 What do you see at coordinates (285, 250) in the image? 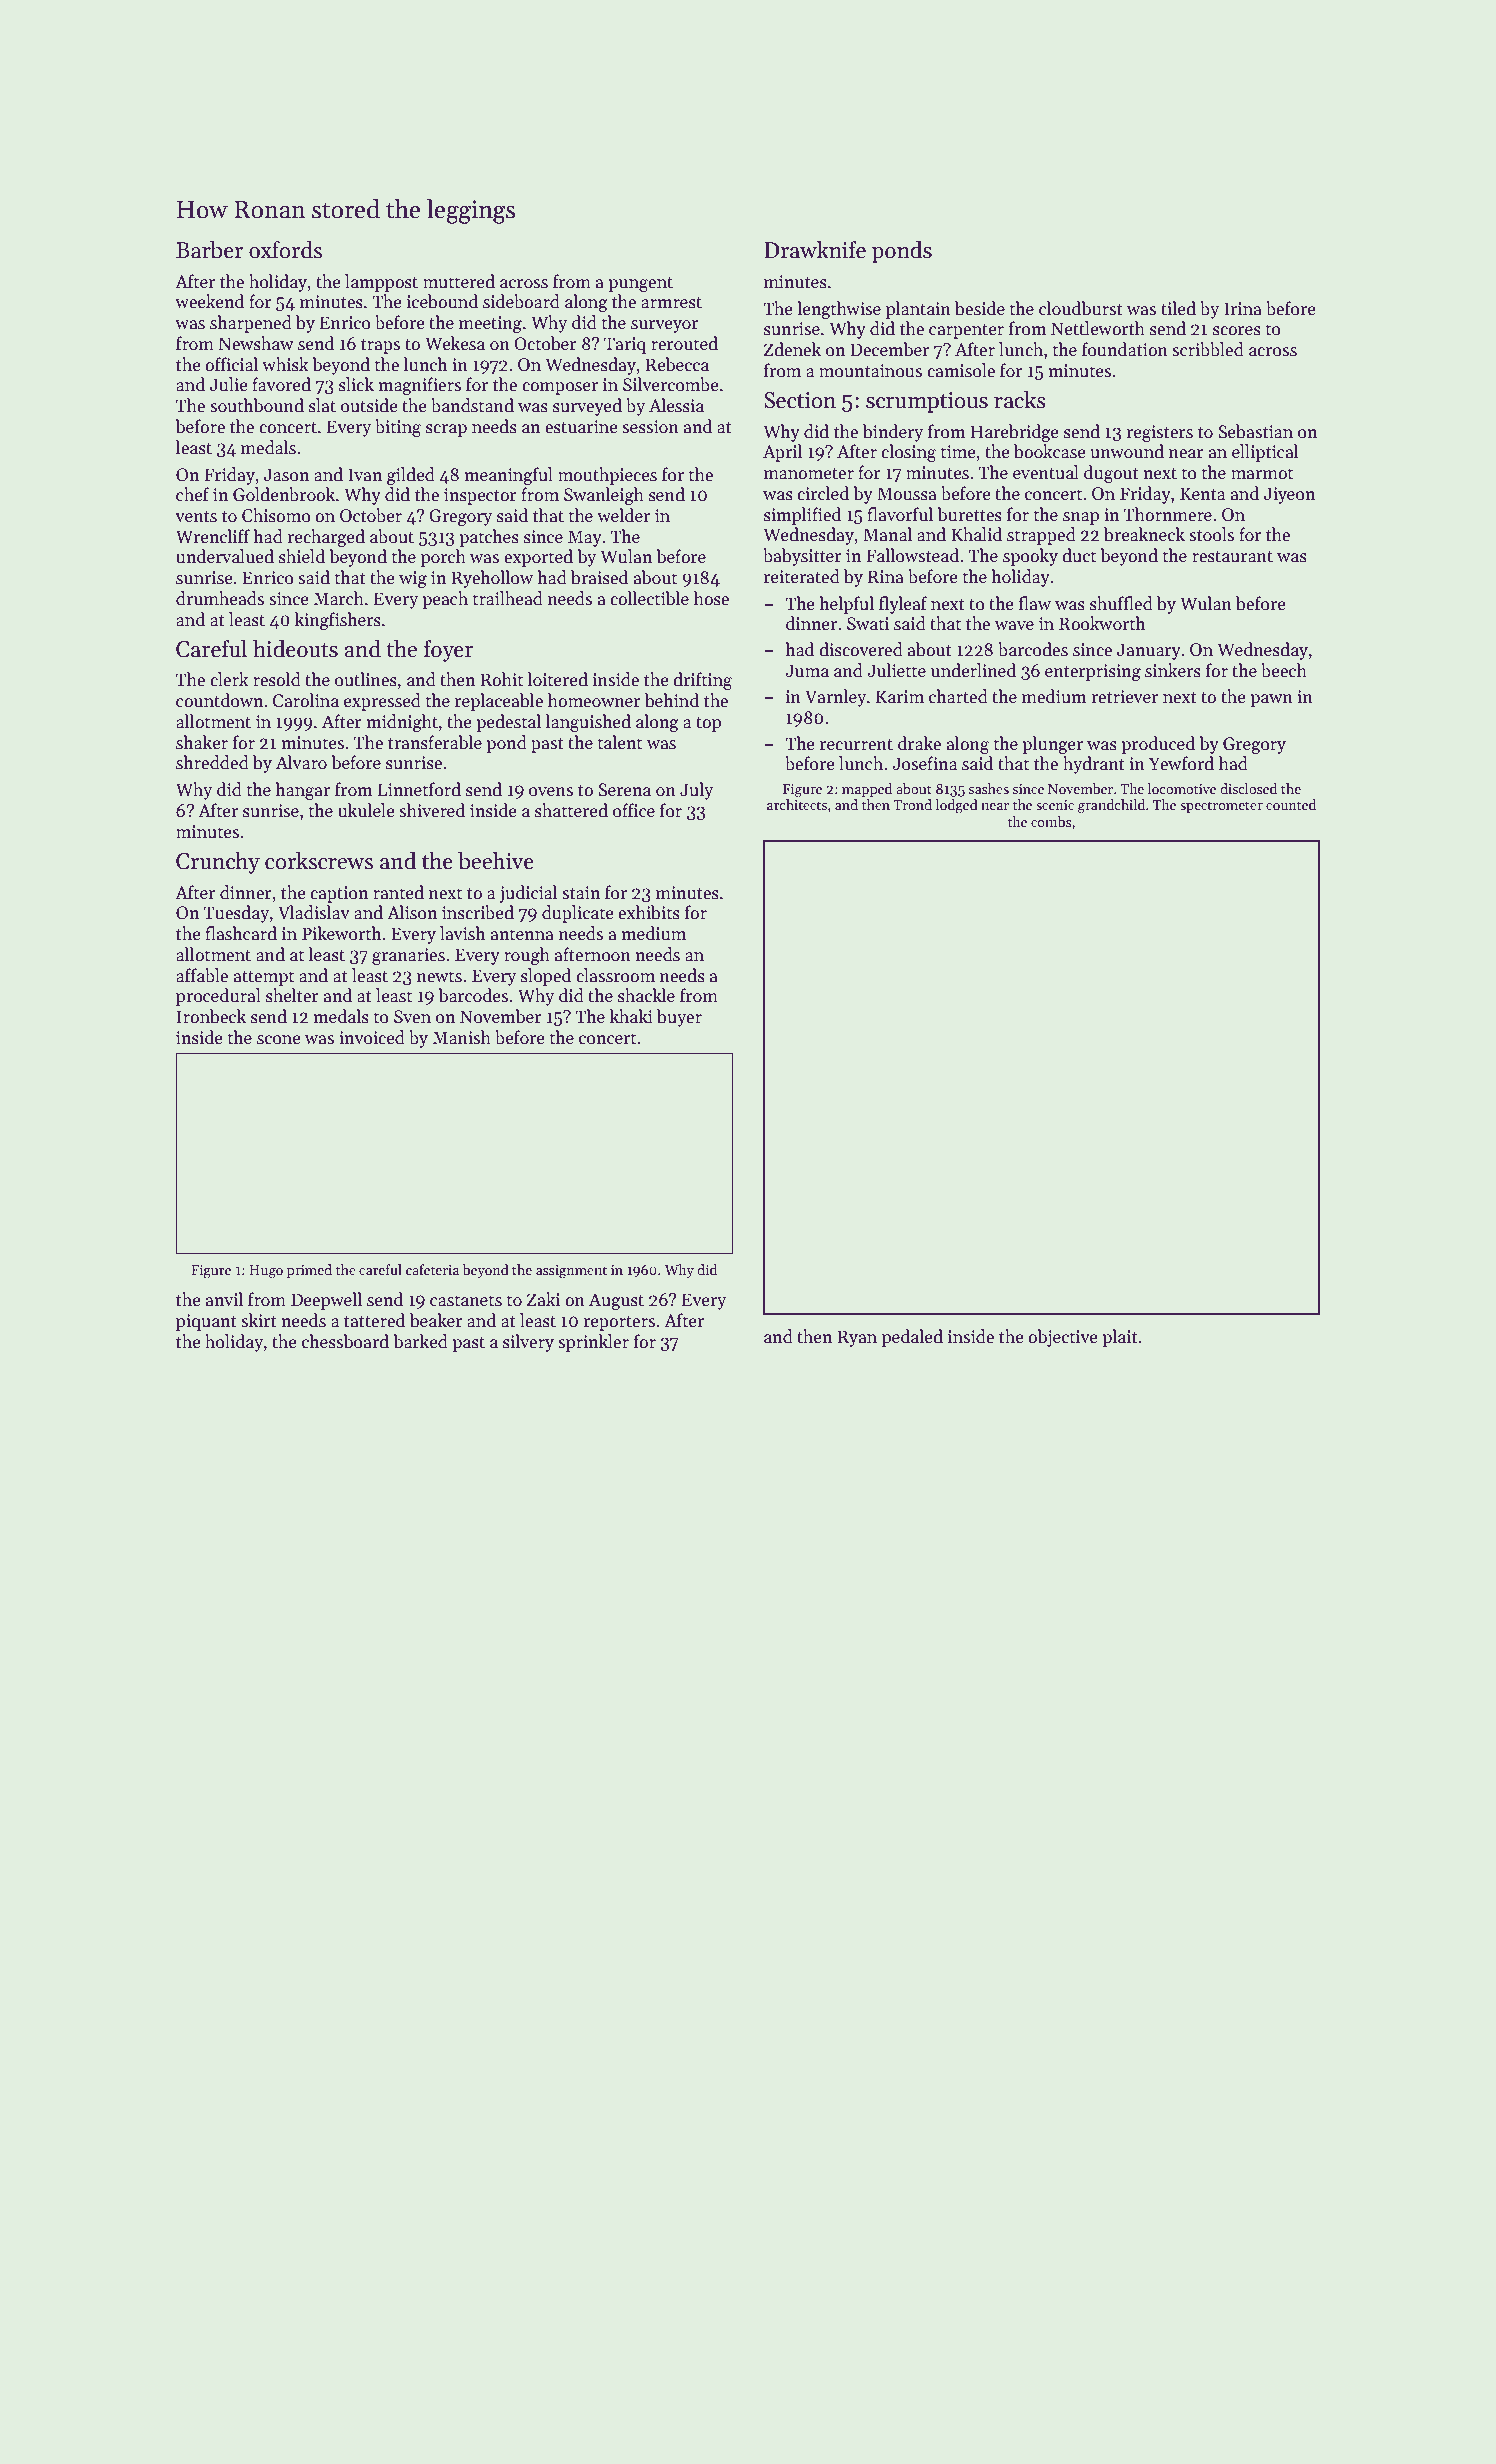
I see `oxfords` at bounding box center [285, 250].
